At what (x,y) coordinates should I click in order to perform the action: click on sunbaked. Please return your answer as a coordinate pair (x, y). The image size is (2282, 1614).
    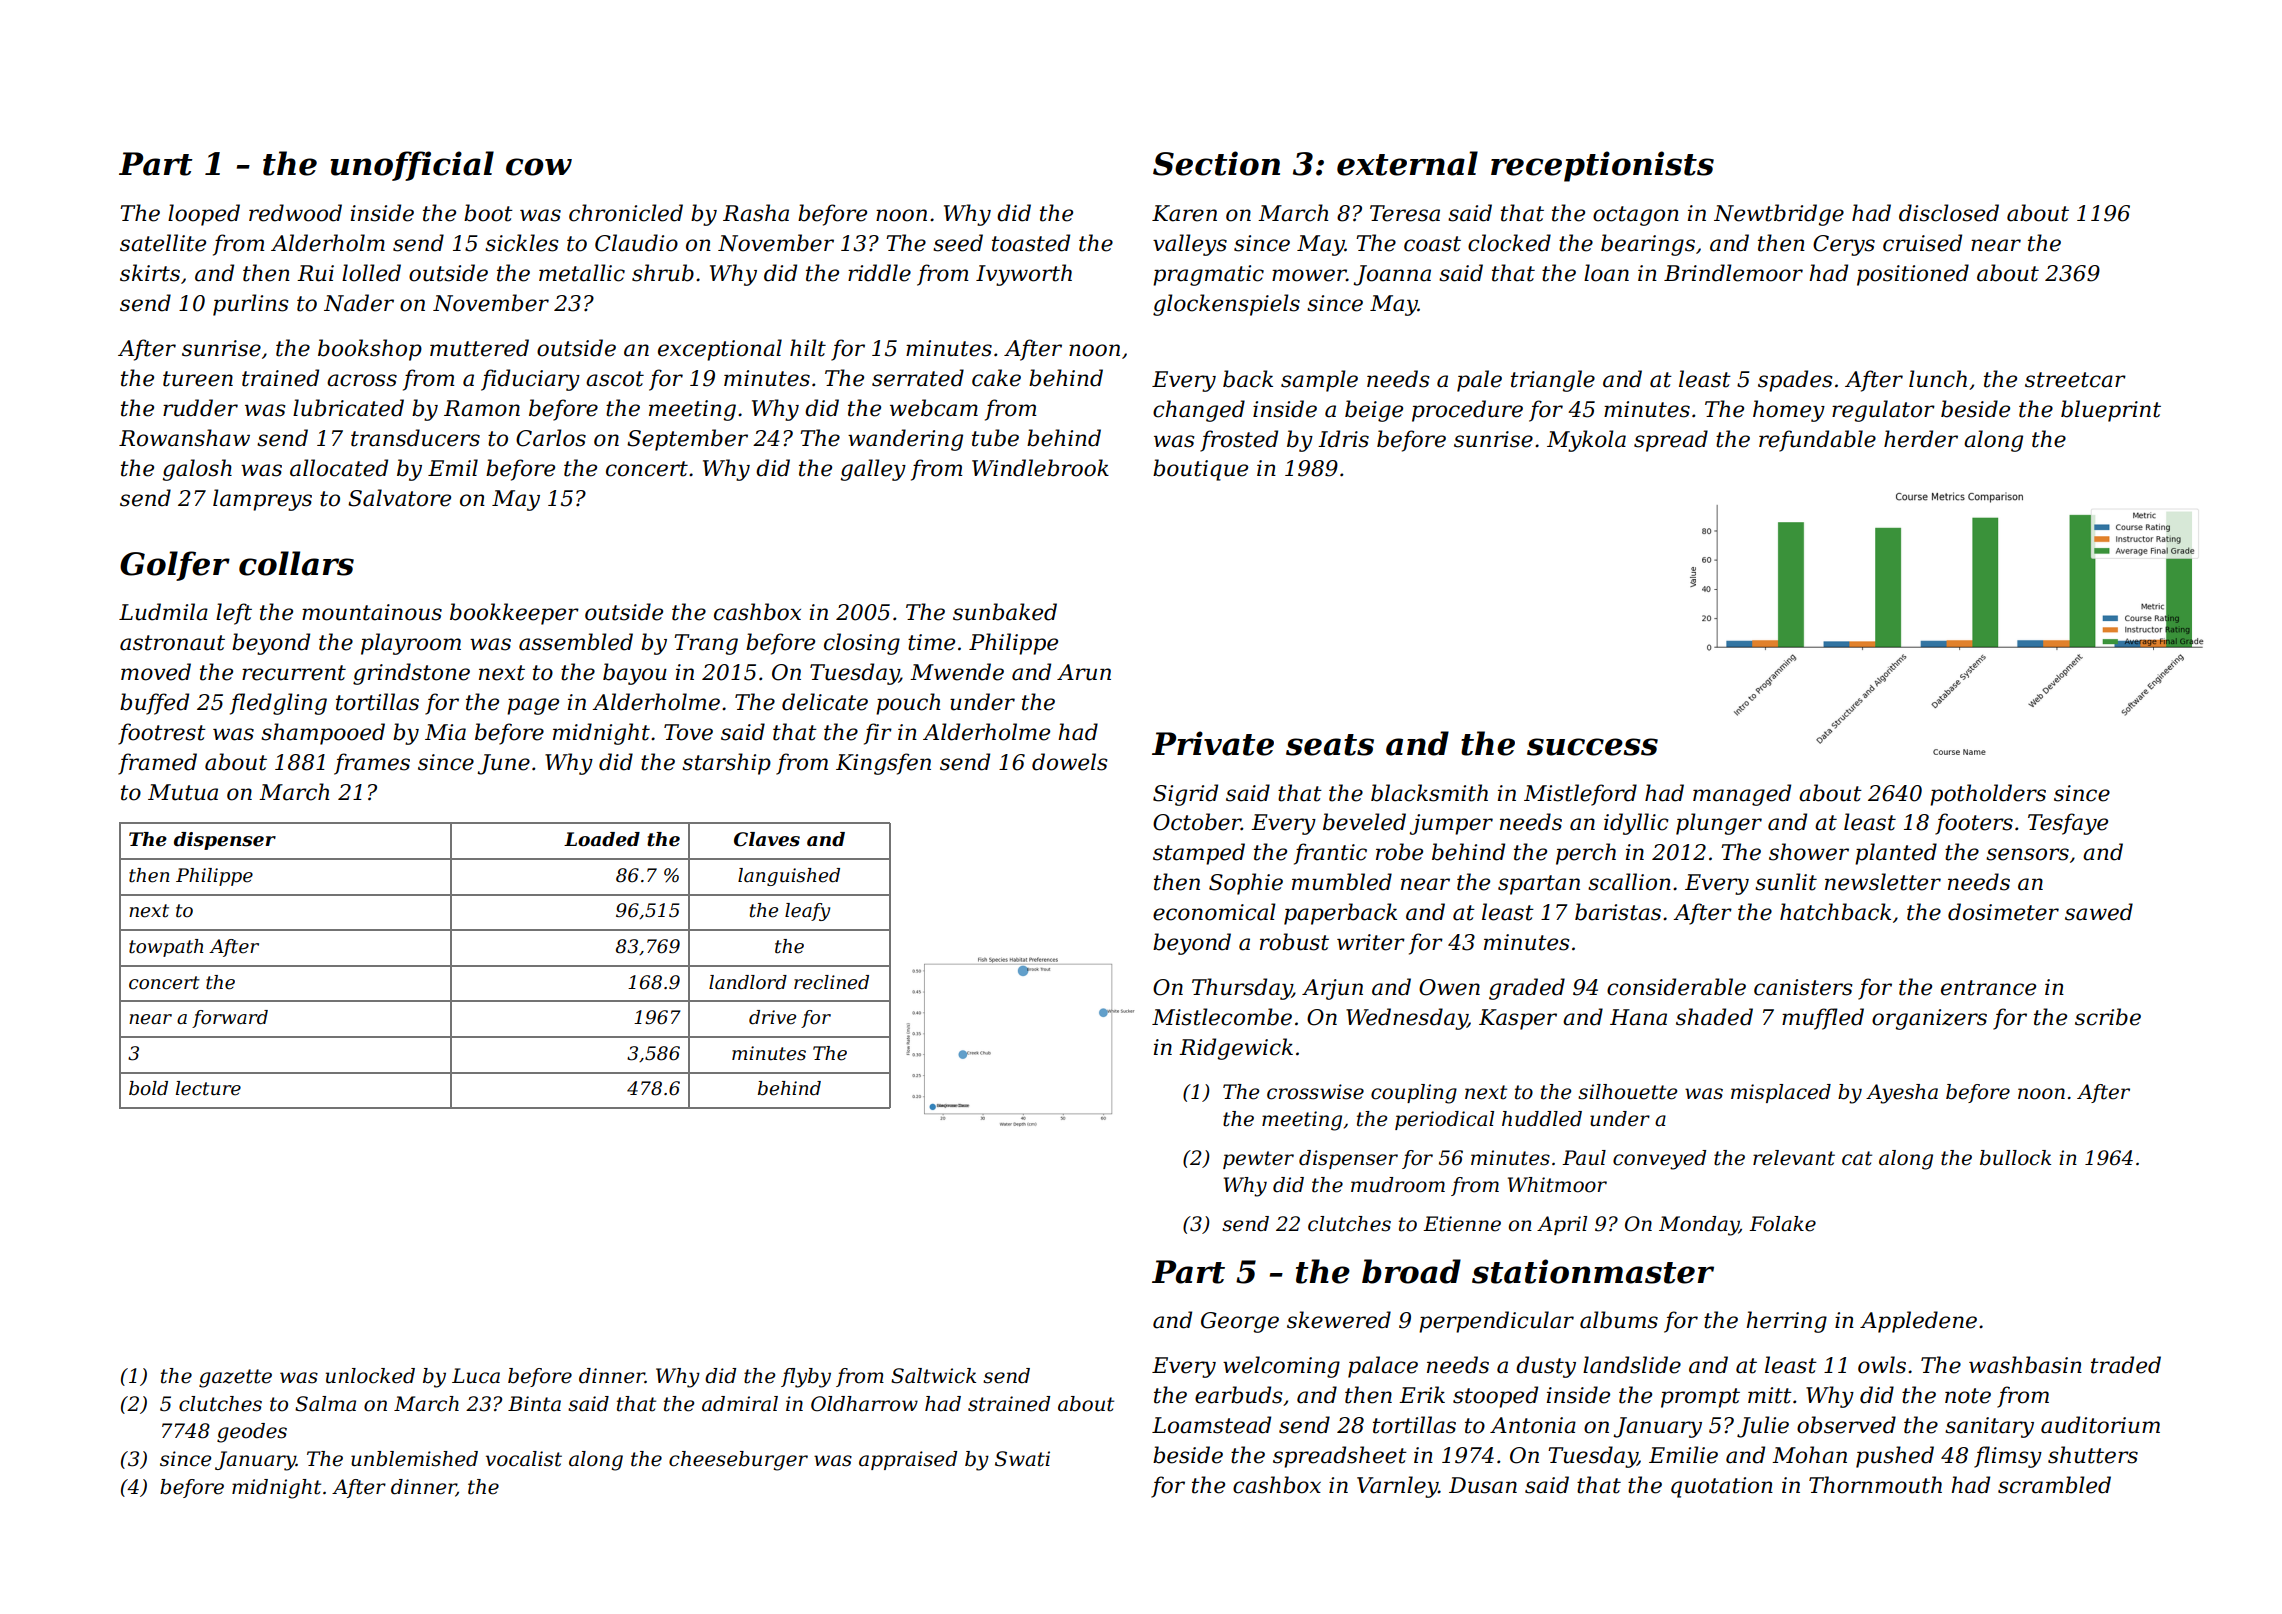
    Looking at the image, I should click on (1005, 612).
